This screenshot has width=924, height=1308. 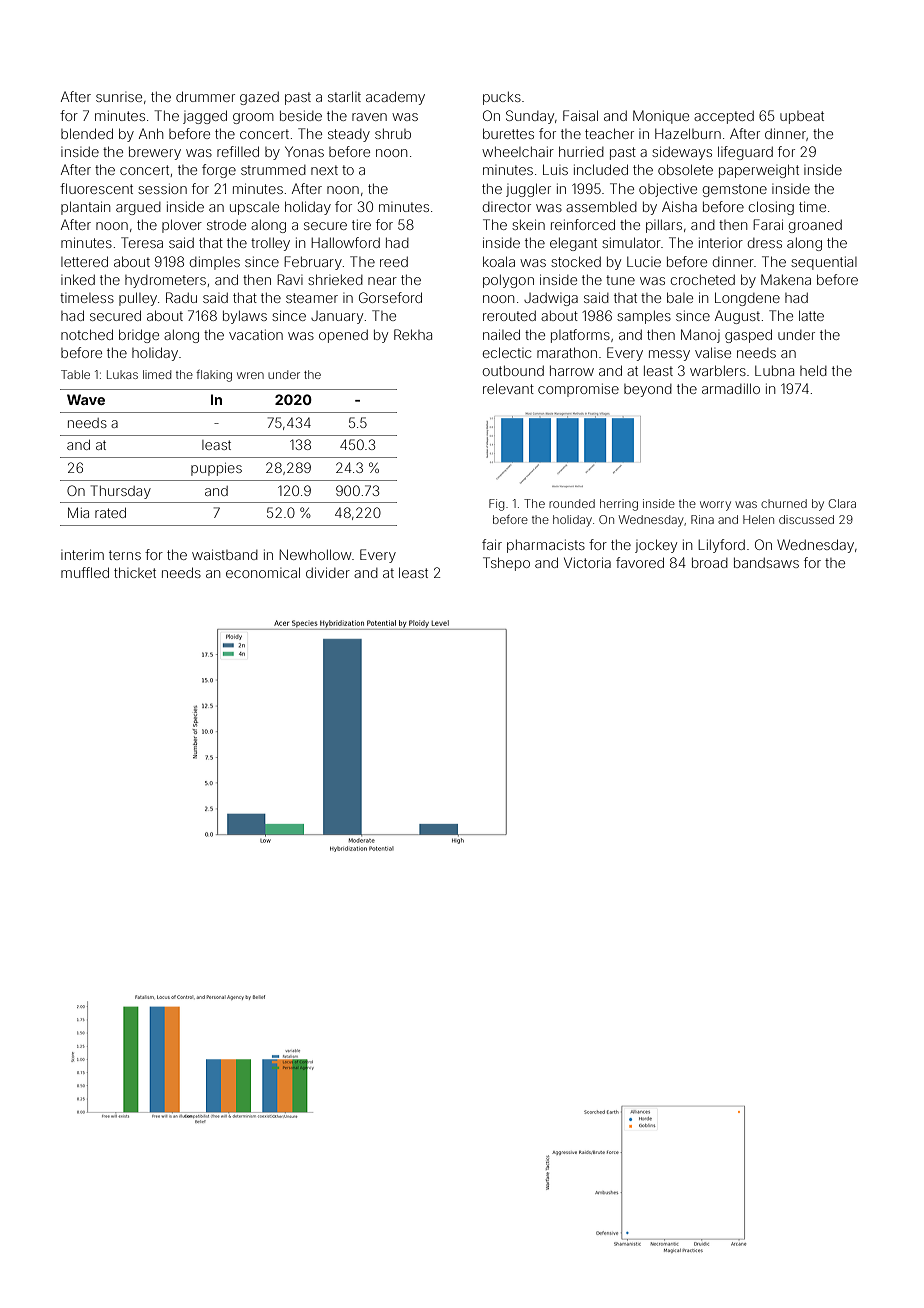 What do you see at coordinates (813, 370) in the screenshot?
I see `held` at bounding box center [813, 370].
